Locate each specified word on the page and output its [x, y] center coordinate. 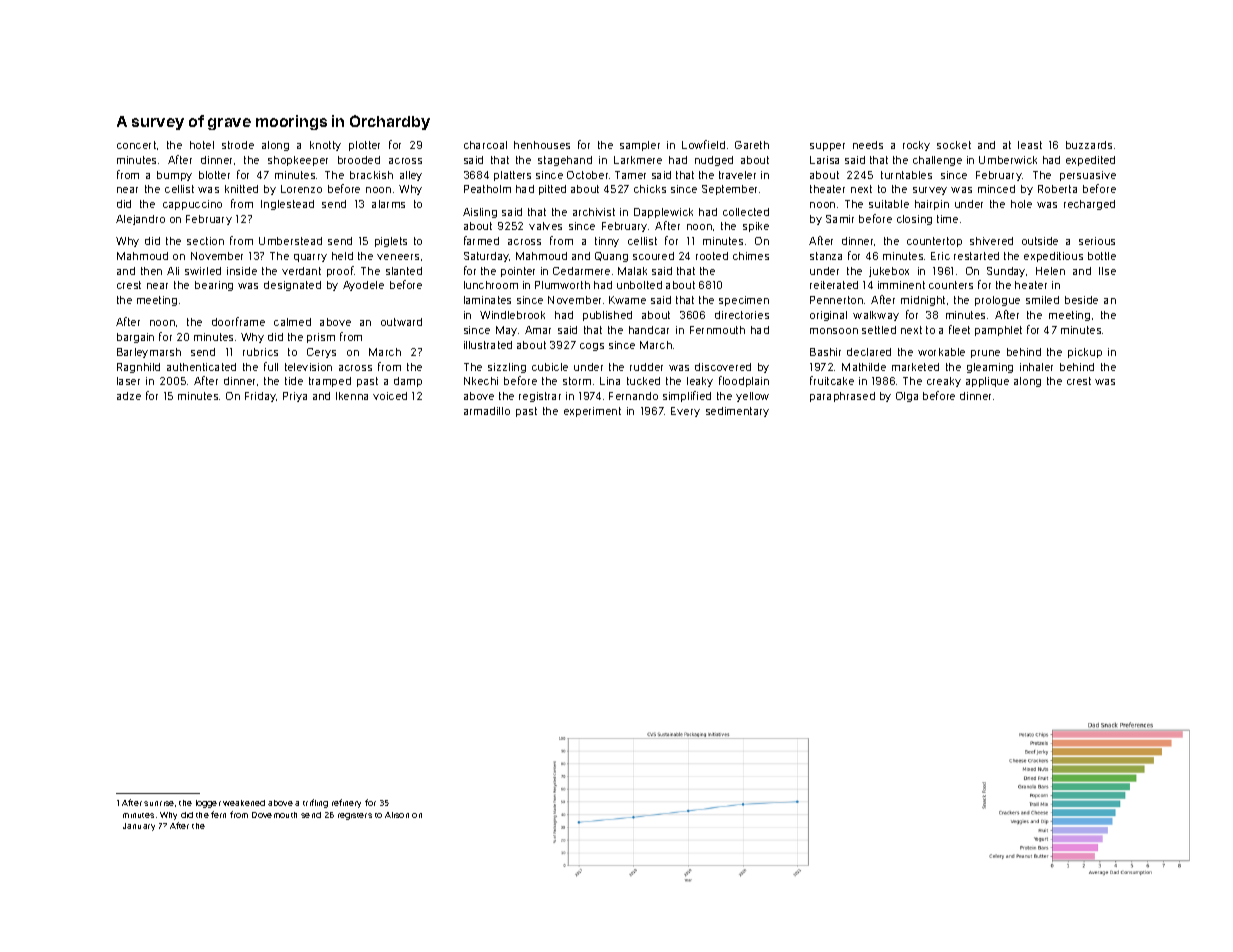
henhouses [542, 145]
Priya [295, 397]
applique [987, 382]
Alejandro [140, 220]
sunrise [159, 803]
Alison [397, 815]
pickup [1085, 353]
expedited [1090, 161]
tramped [330, 382]
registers [355, 816]
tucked [643, 381]
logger [208, 804]
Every [685, 412]
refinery [346, 803]
